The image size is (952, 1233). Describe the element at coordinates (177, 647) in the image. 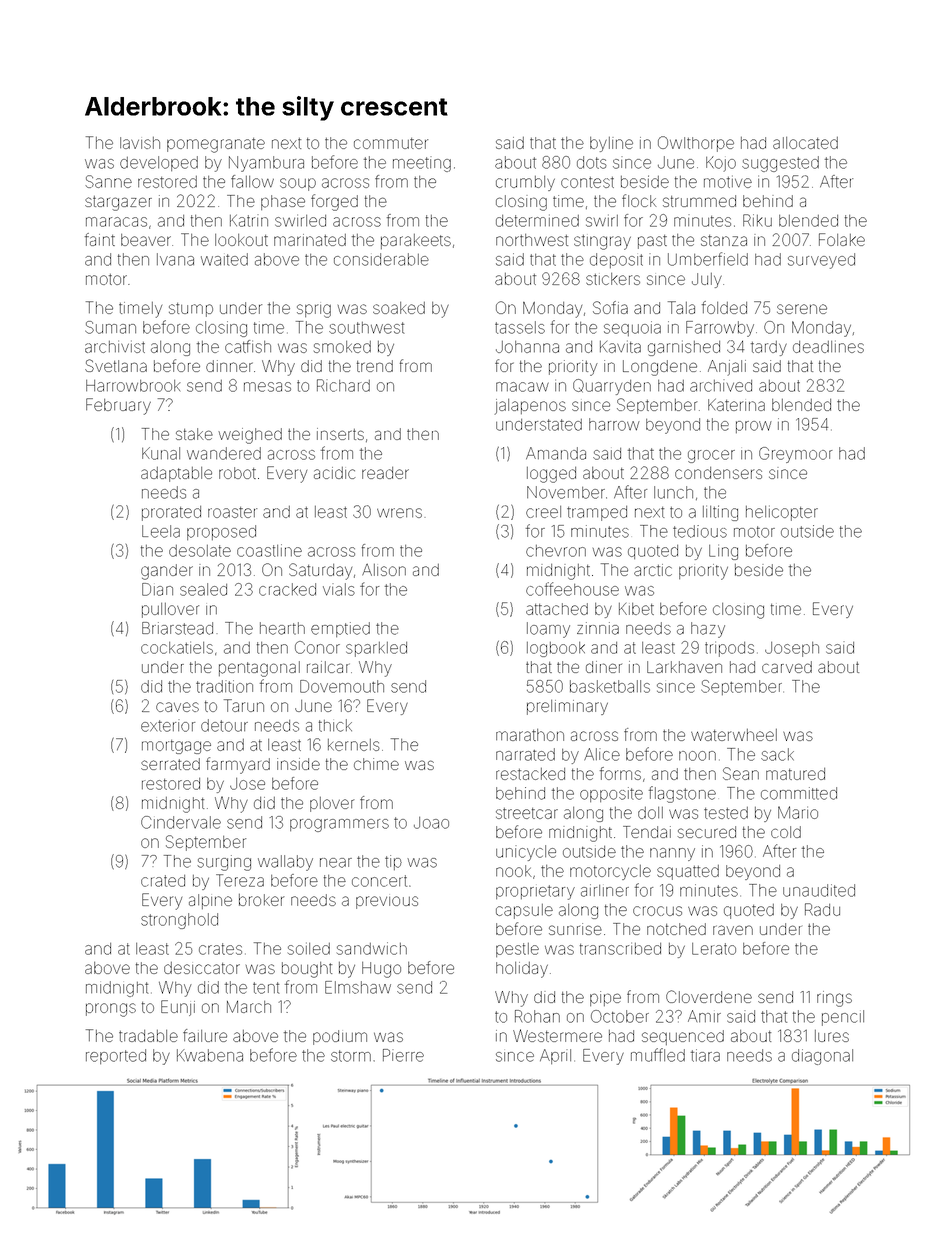

I see `cockatiels` at that location.
